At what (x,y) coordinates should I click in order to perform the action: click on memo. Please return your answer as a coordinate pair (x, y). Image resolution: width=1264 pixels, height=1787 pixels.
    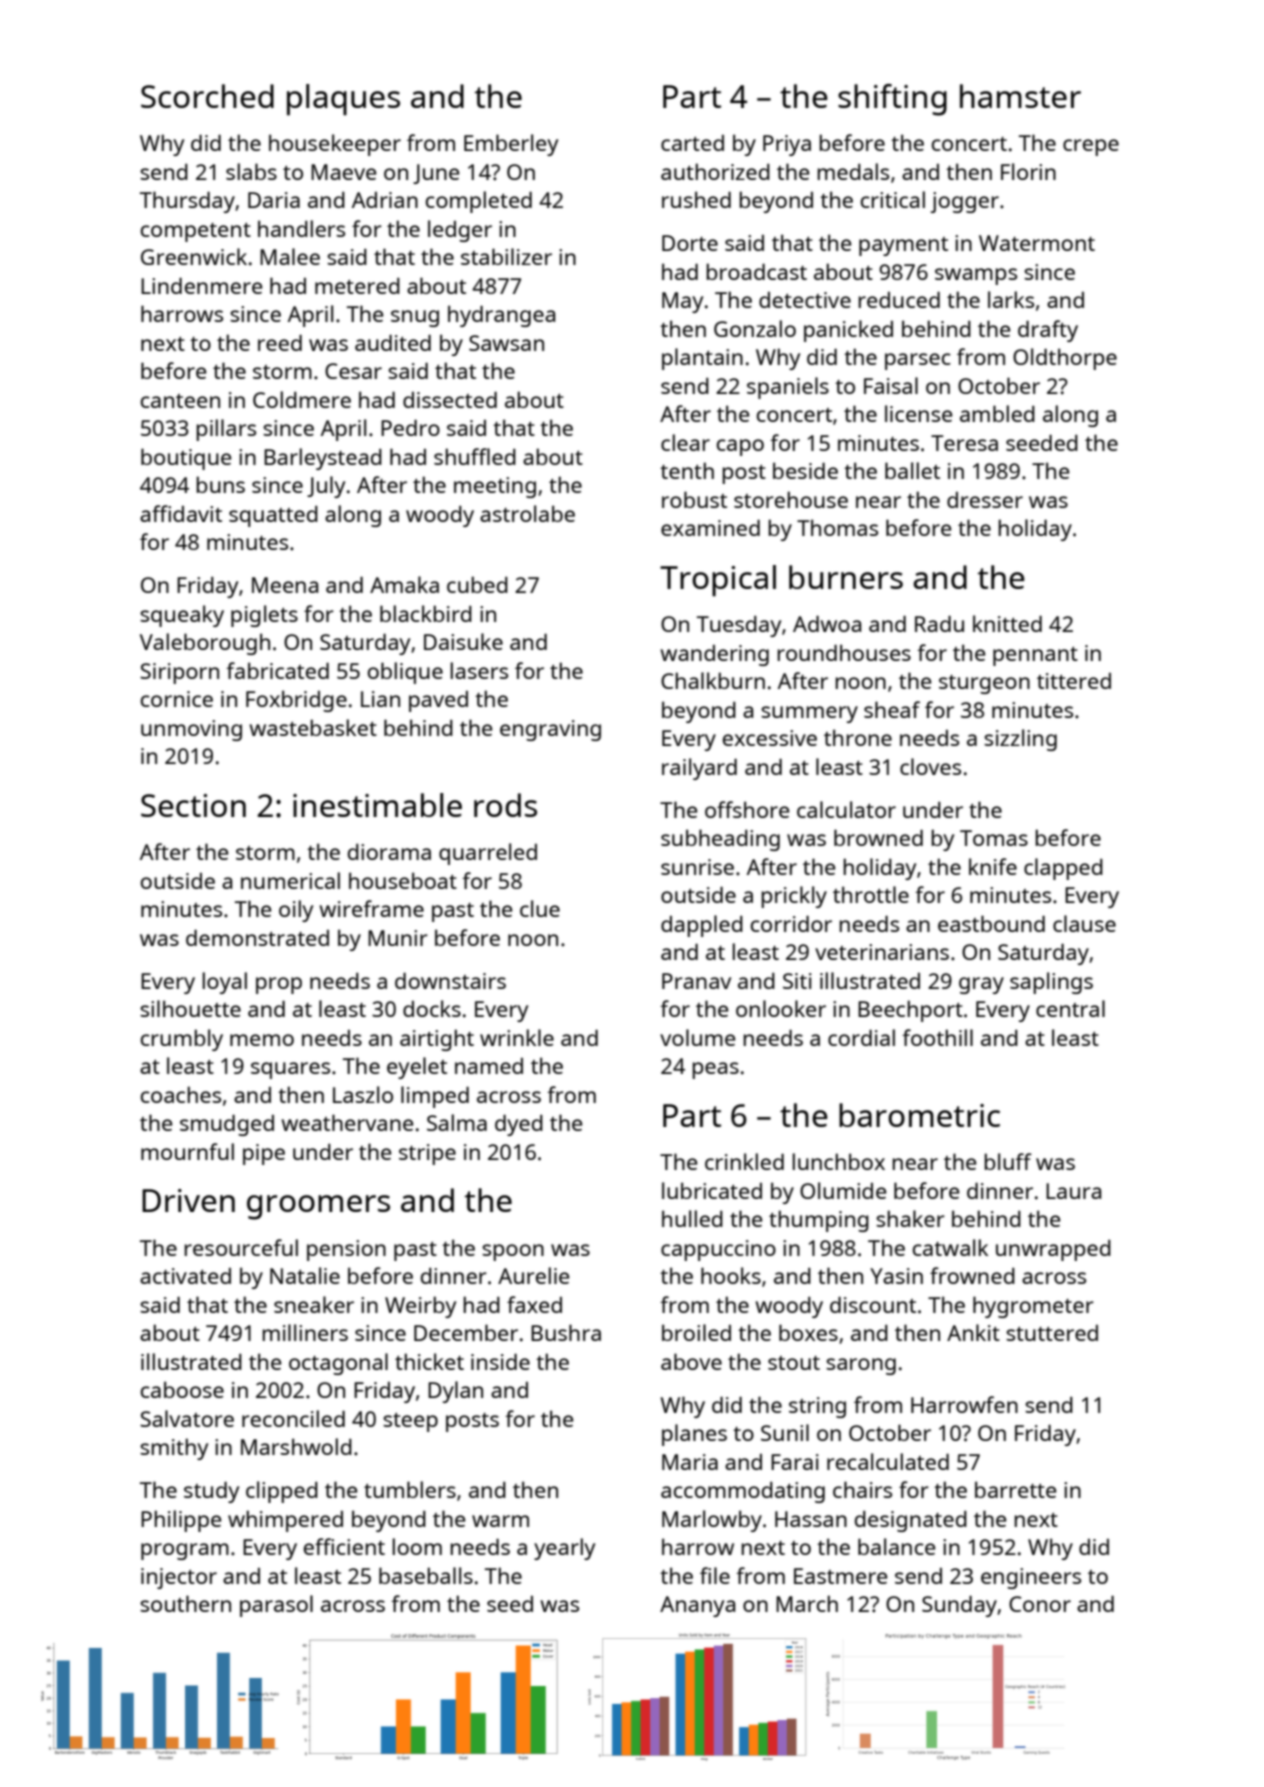
    Looking at the image, I should click on (262, 1040).
